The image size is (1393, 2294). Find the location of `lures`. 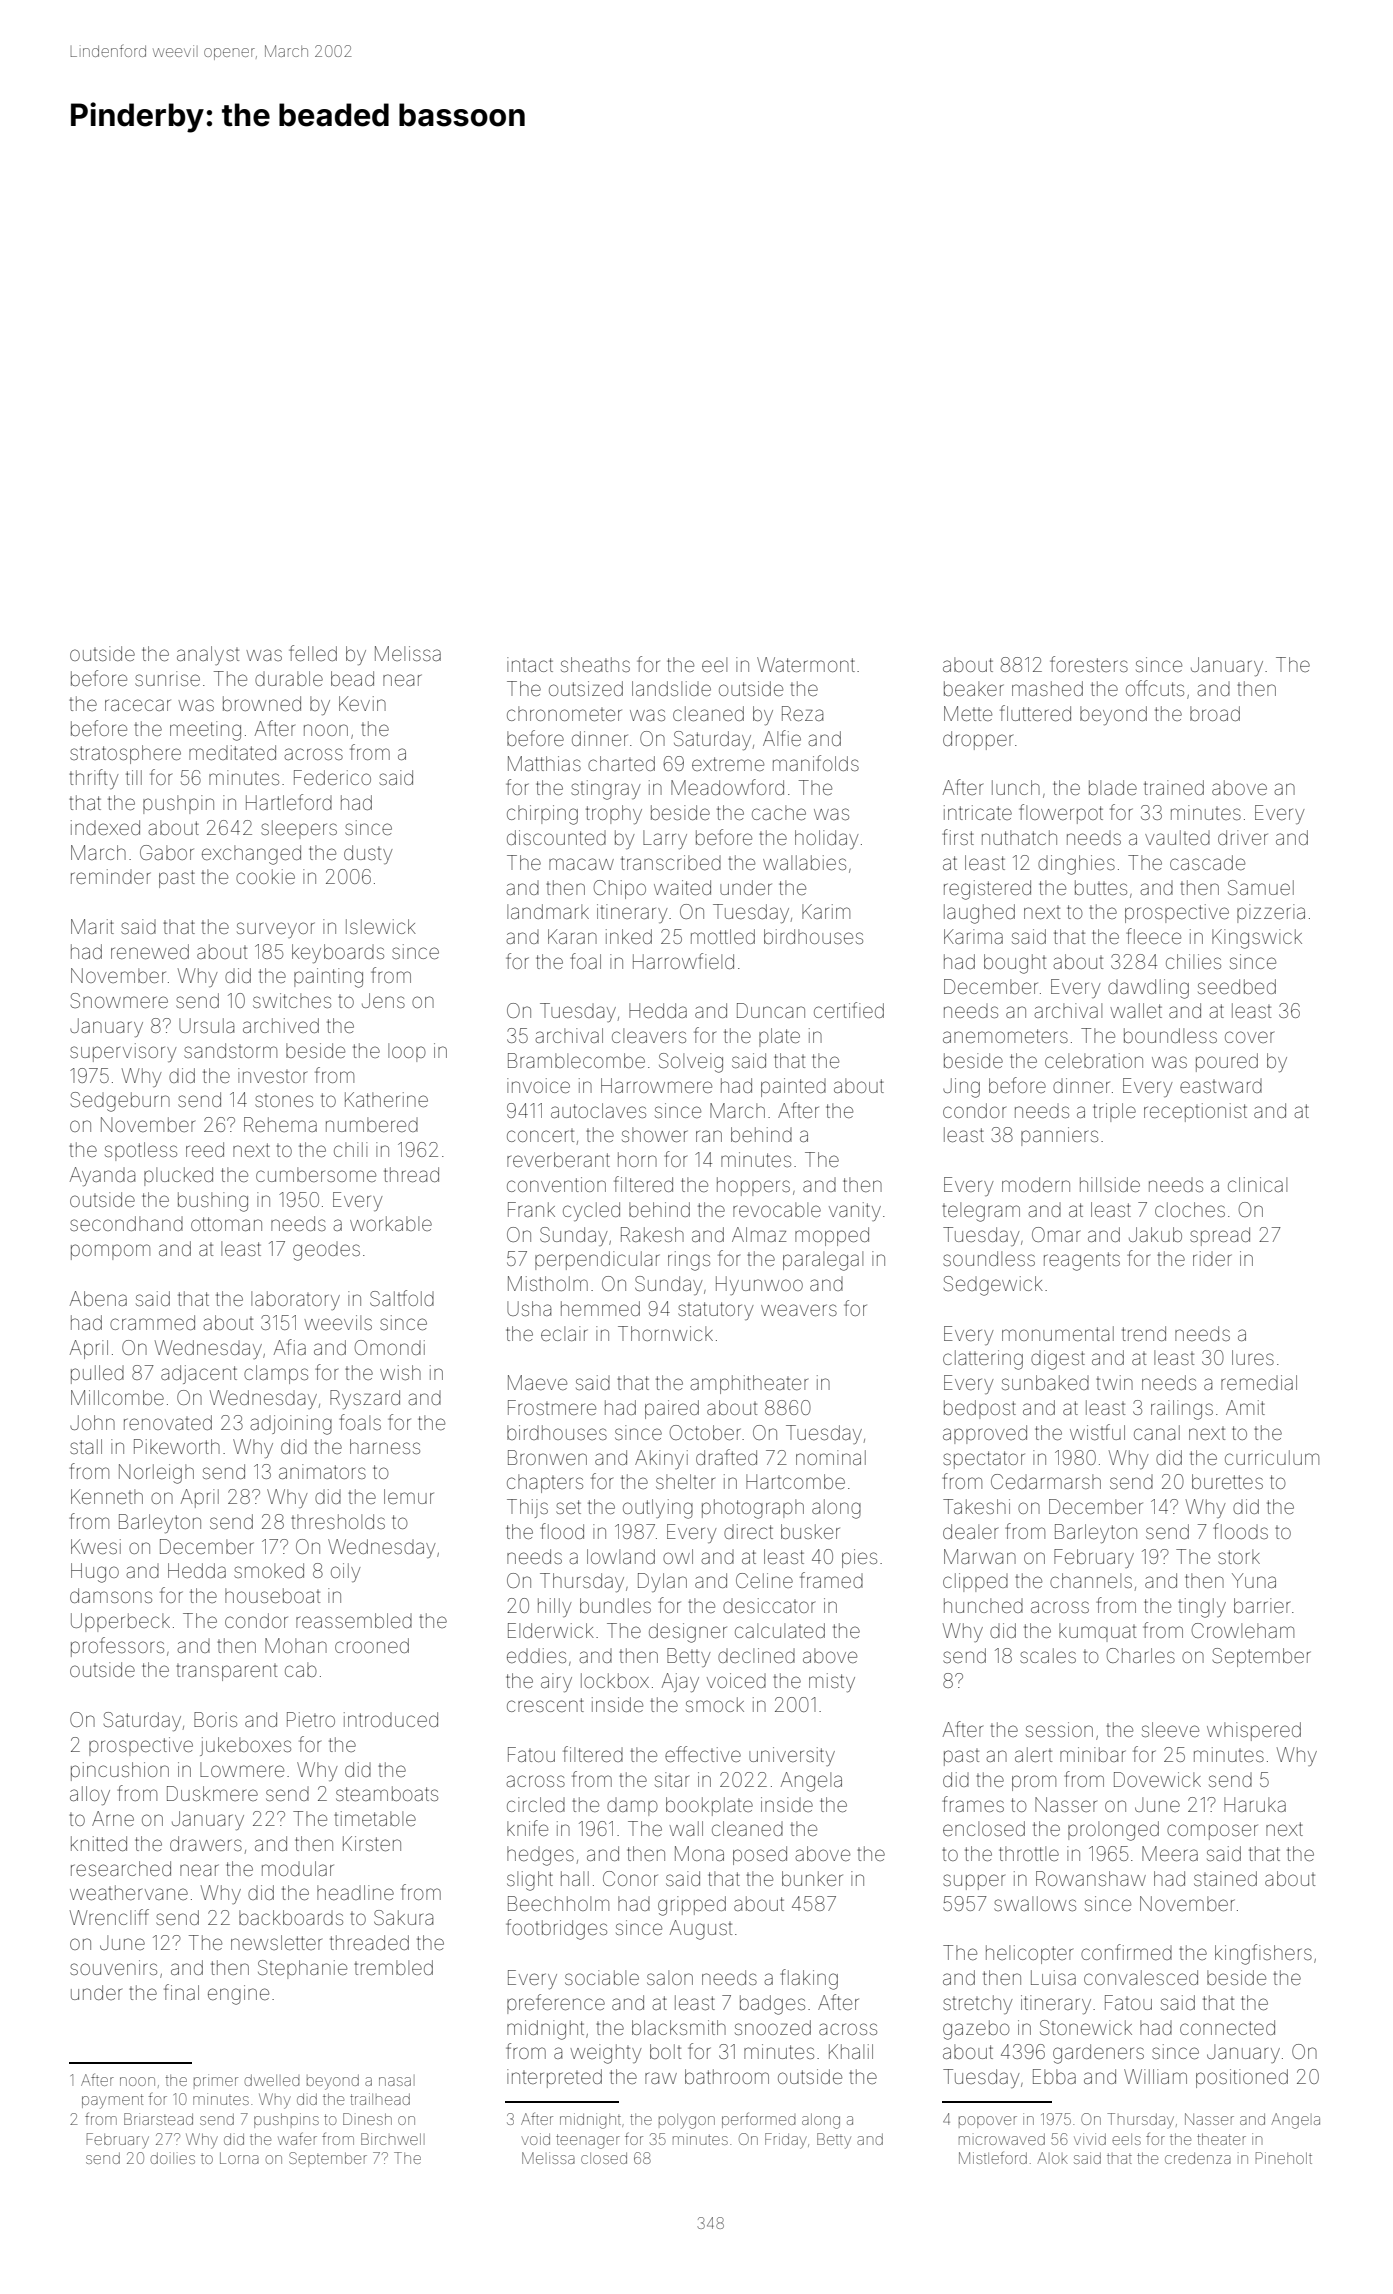

lures is located at coordinates (1253, 1357).
